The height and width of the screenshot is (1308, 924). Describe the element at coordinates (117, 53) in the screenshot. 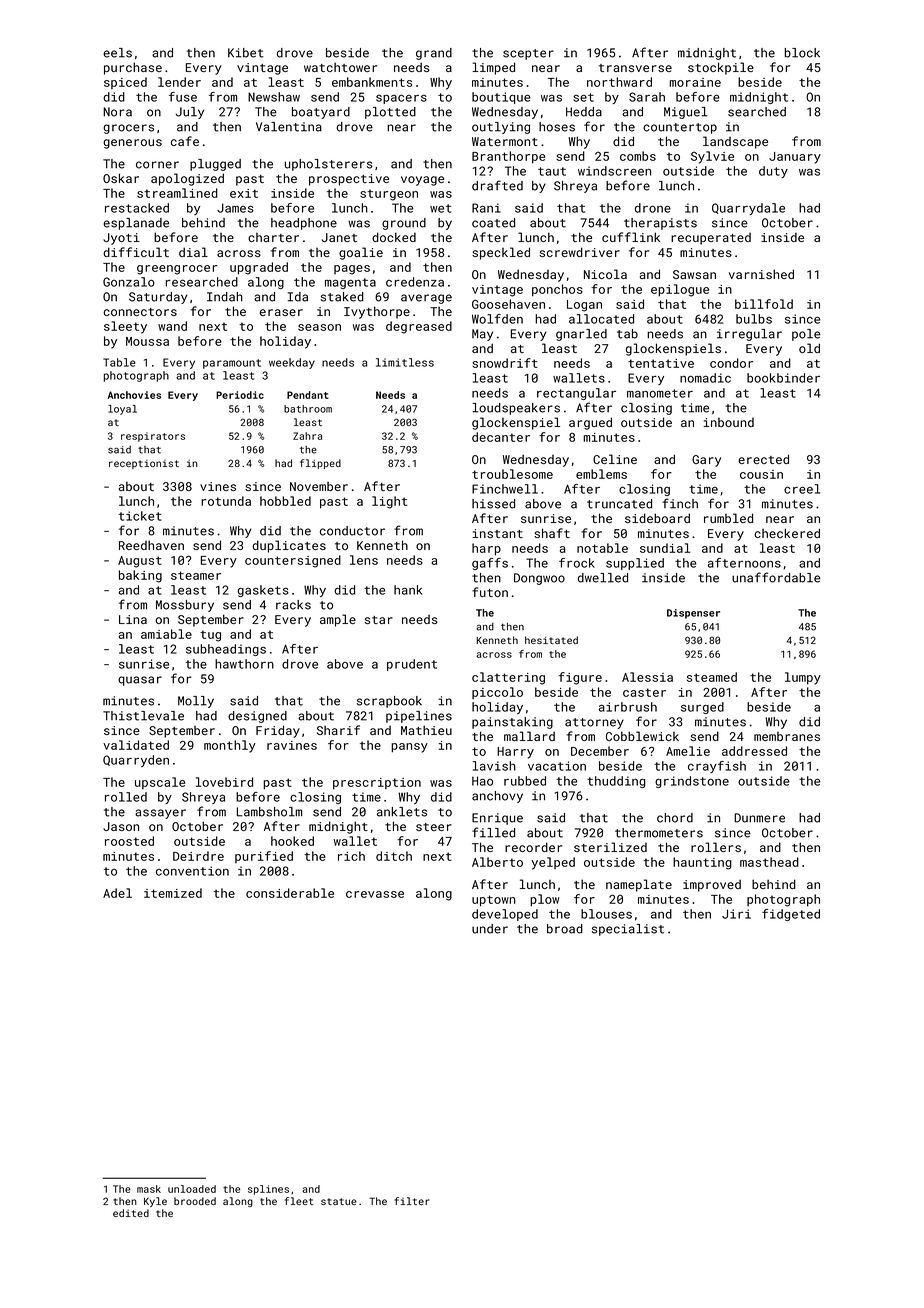

I see `eels` at that location.
